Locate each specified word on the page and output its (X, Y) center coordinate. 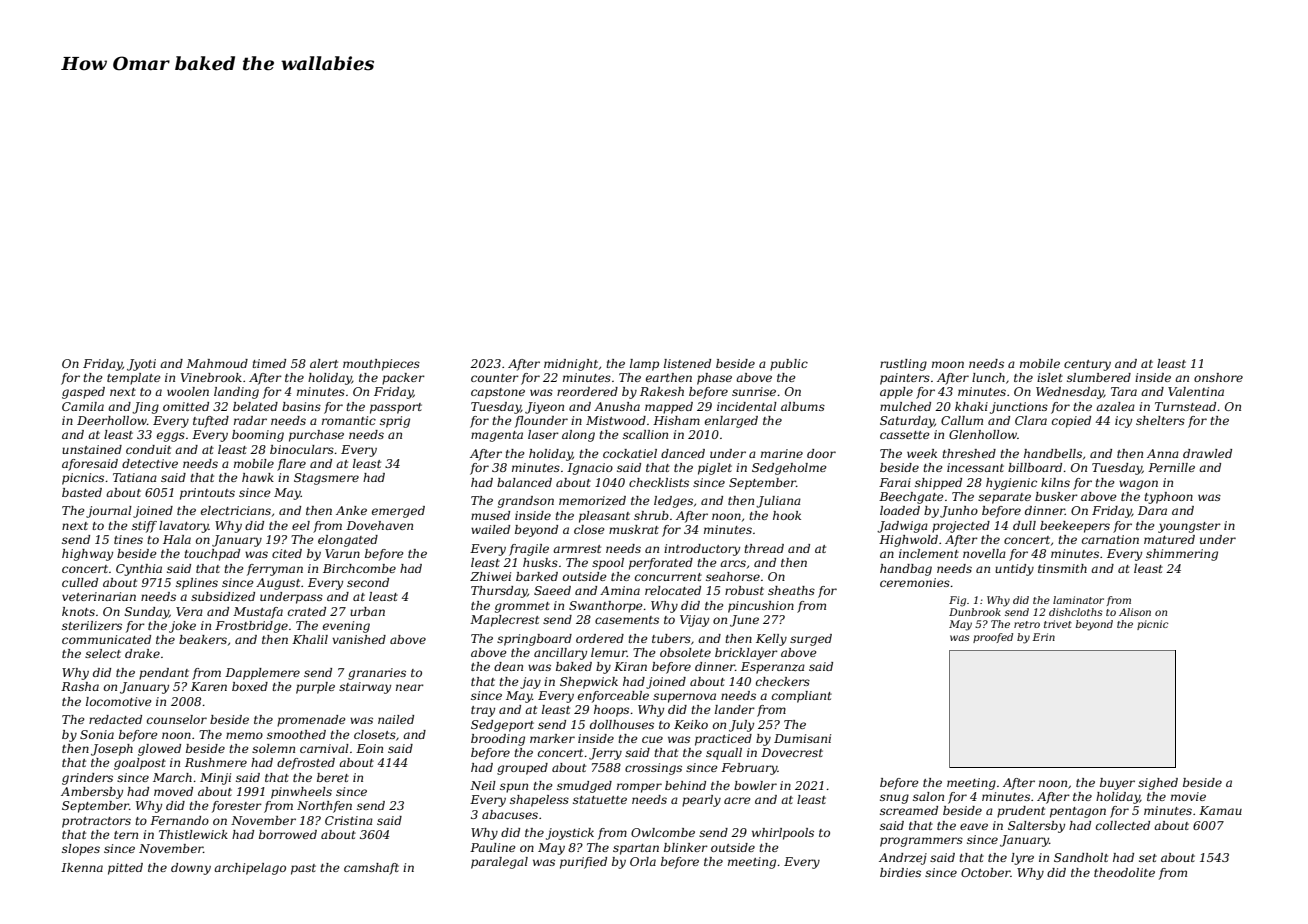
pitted (125, 869)
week (922, 453)
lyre (1022, 859)
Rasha (80, 686)
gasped (83, 393)
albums (803, 406)
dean (508, 666)
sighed (1158, 784)
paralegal (499, 863)
